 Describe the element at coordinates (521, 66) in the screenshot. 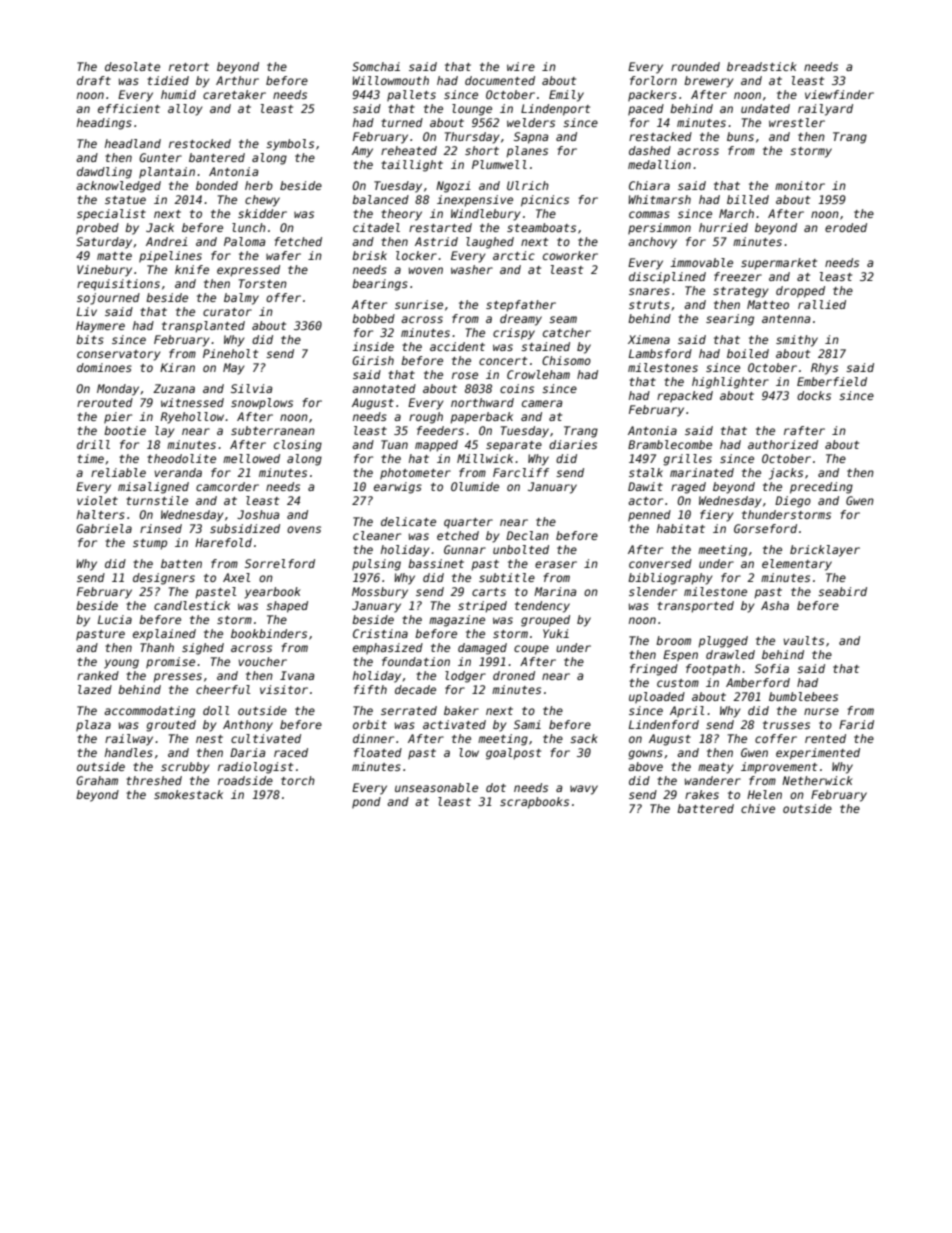

I see `wire` at that location.
